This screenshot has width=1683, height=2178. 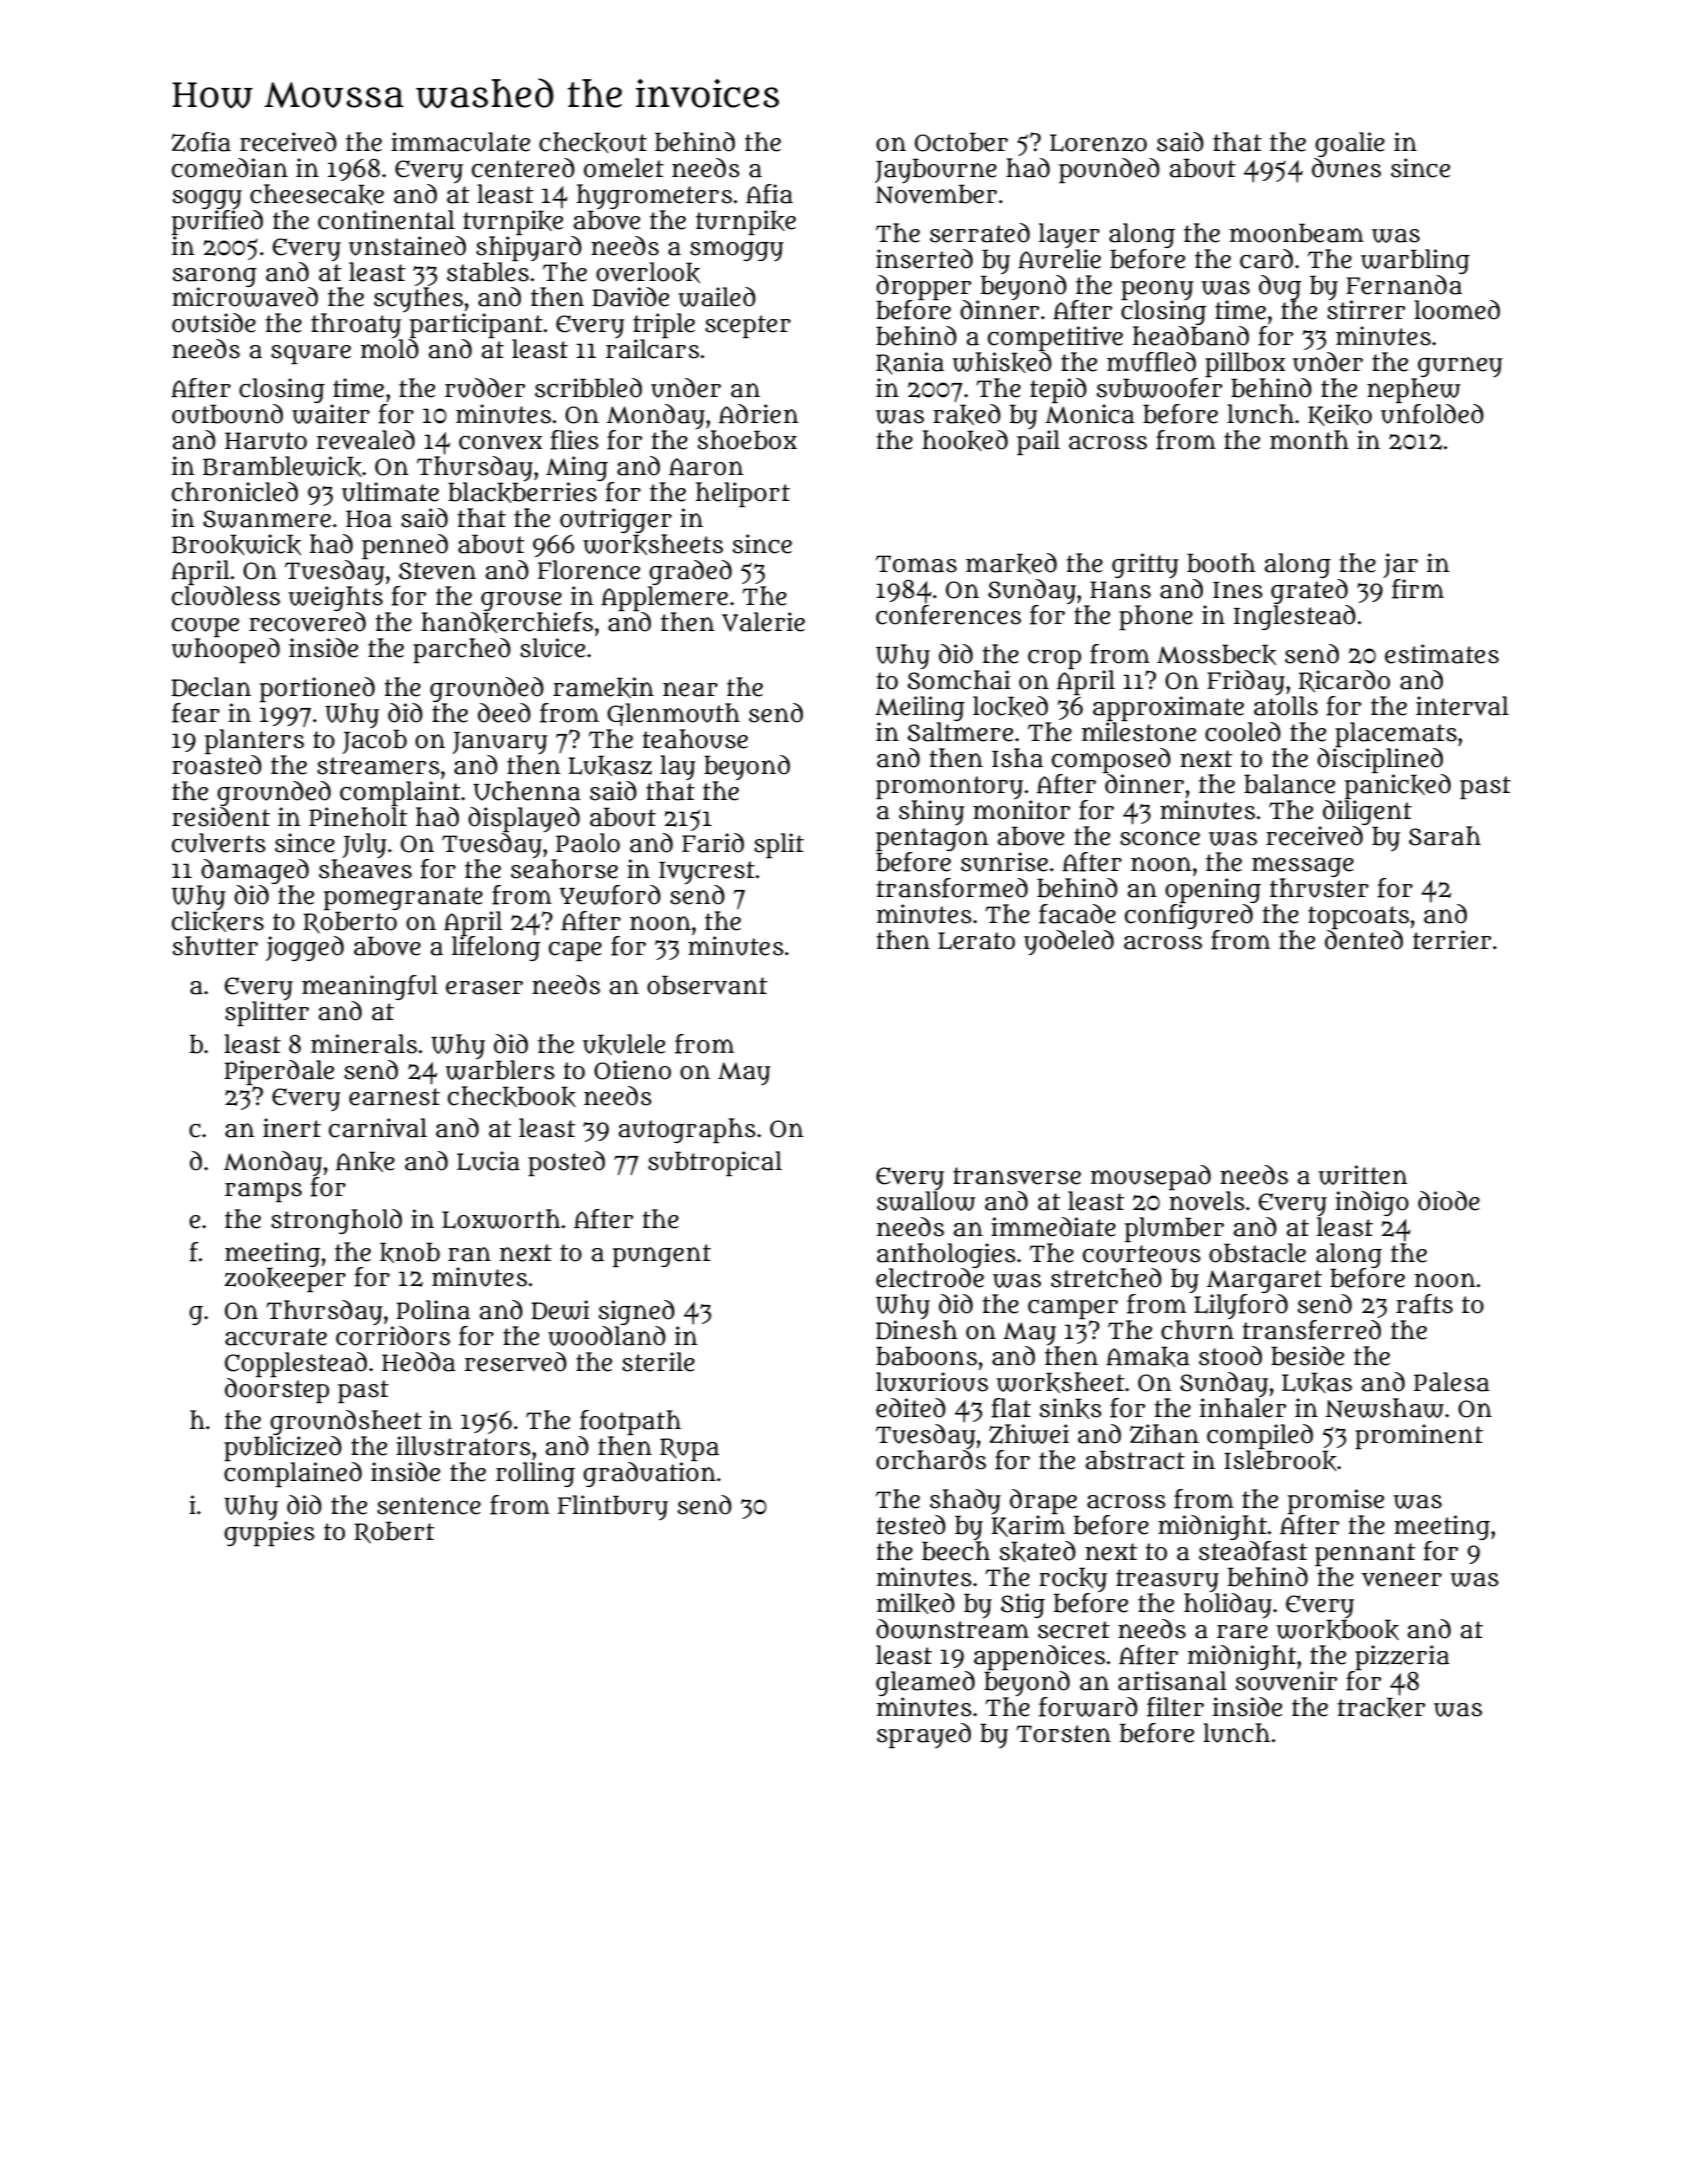 What do you see at coordinates (980, 233) in the screenshot?
I see `serrated` at bounding box center [980, 233].
